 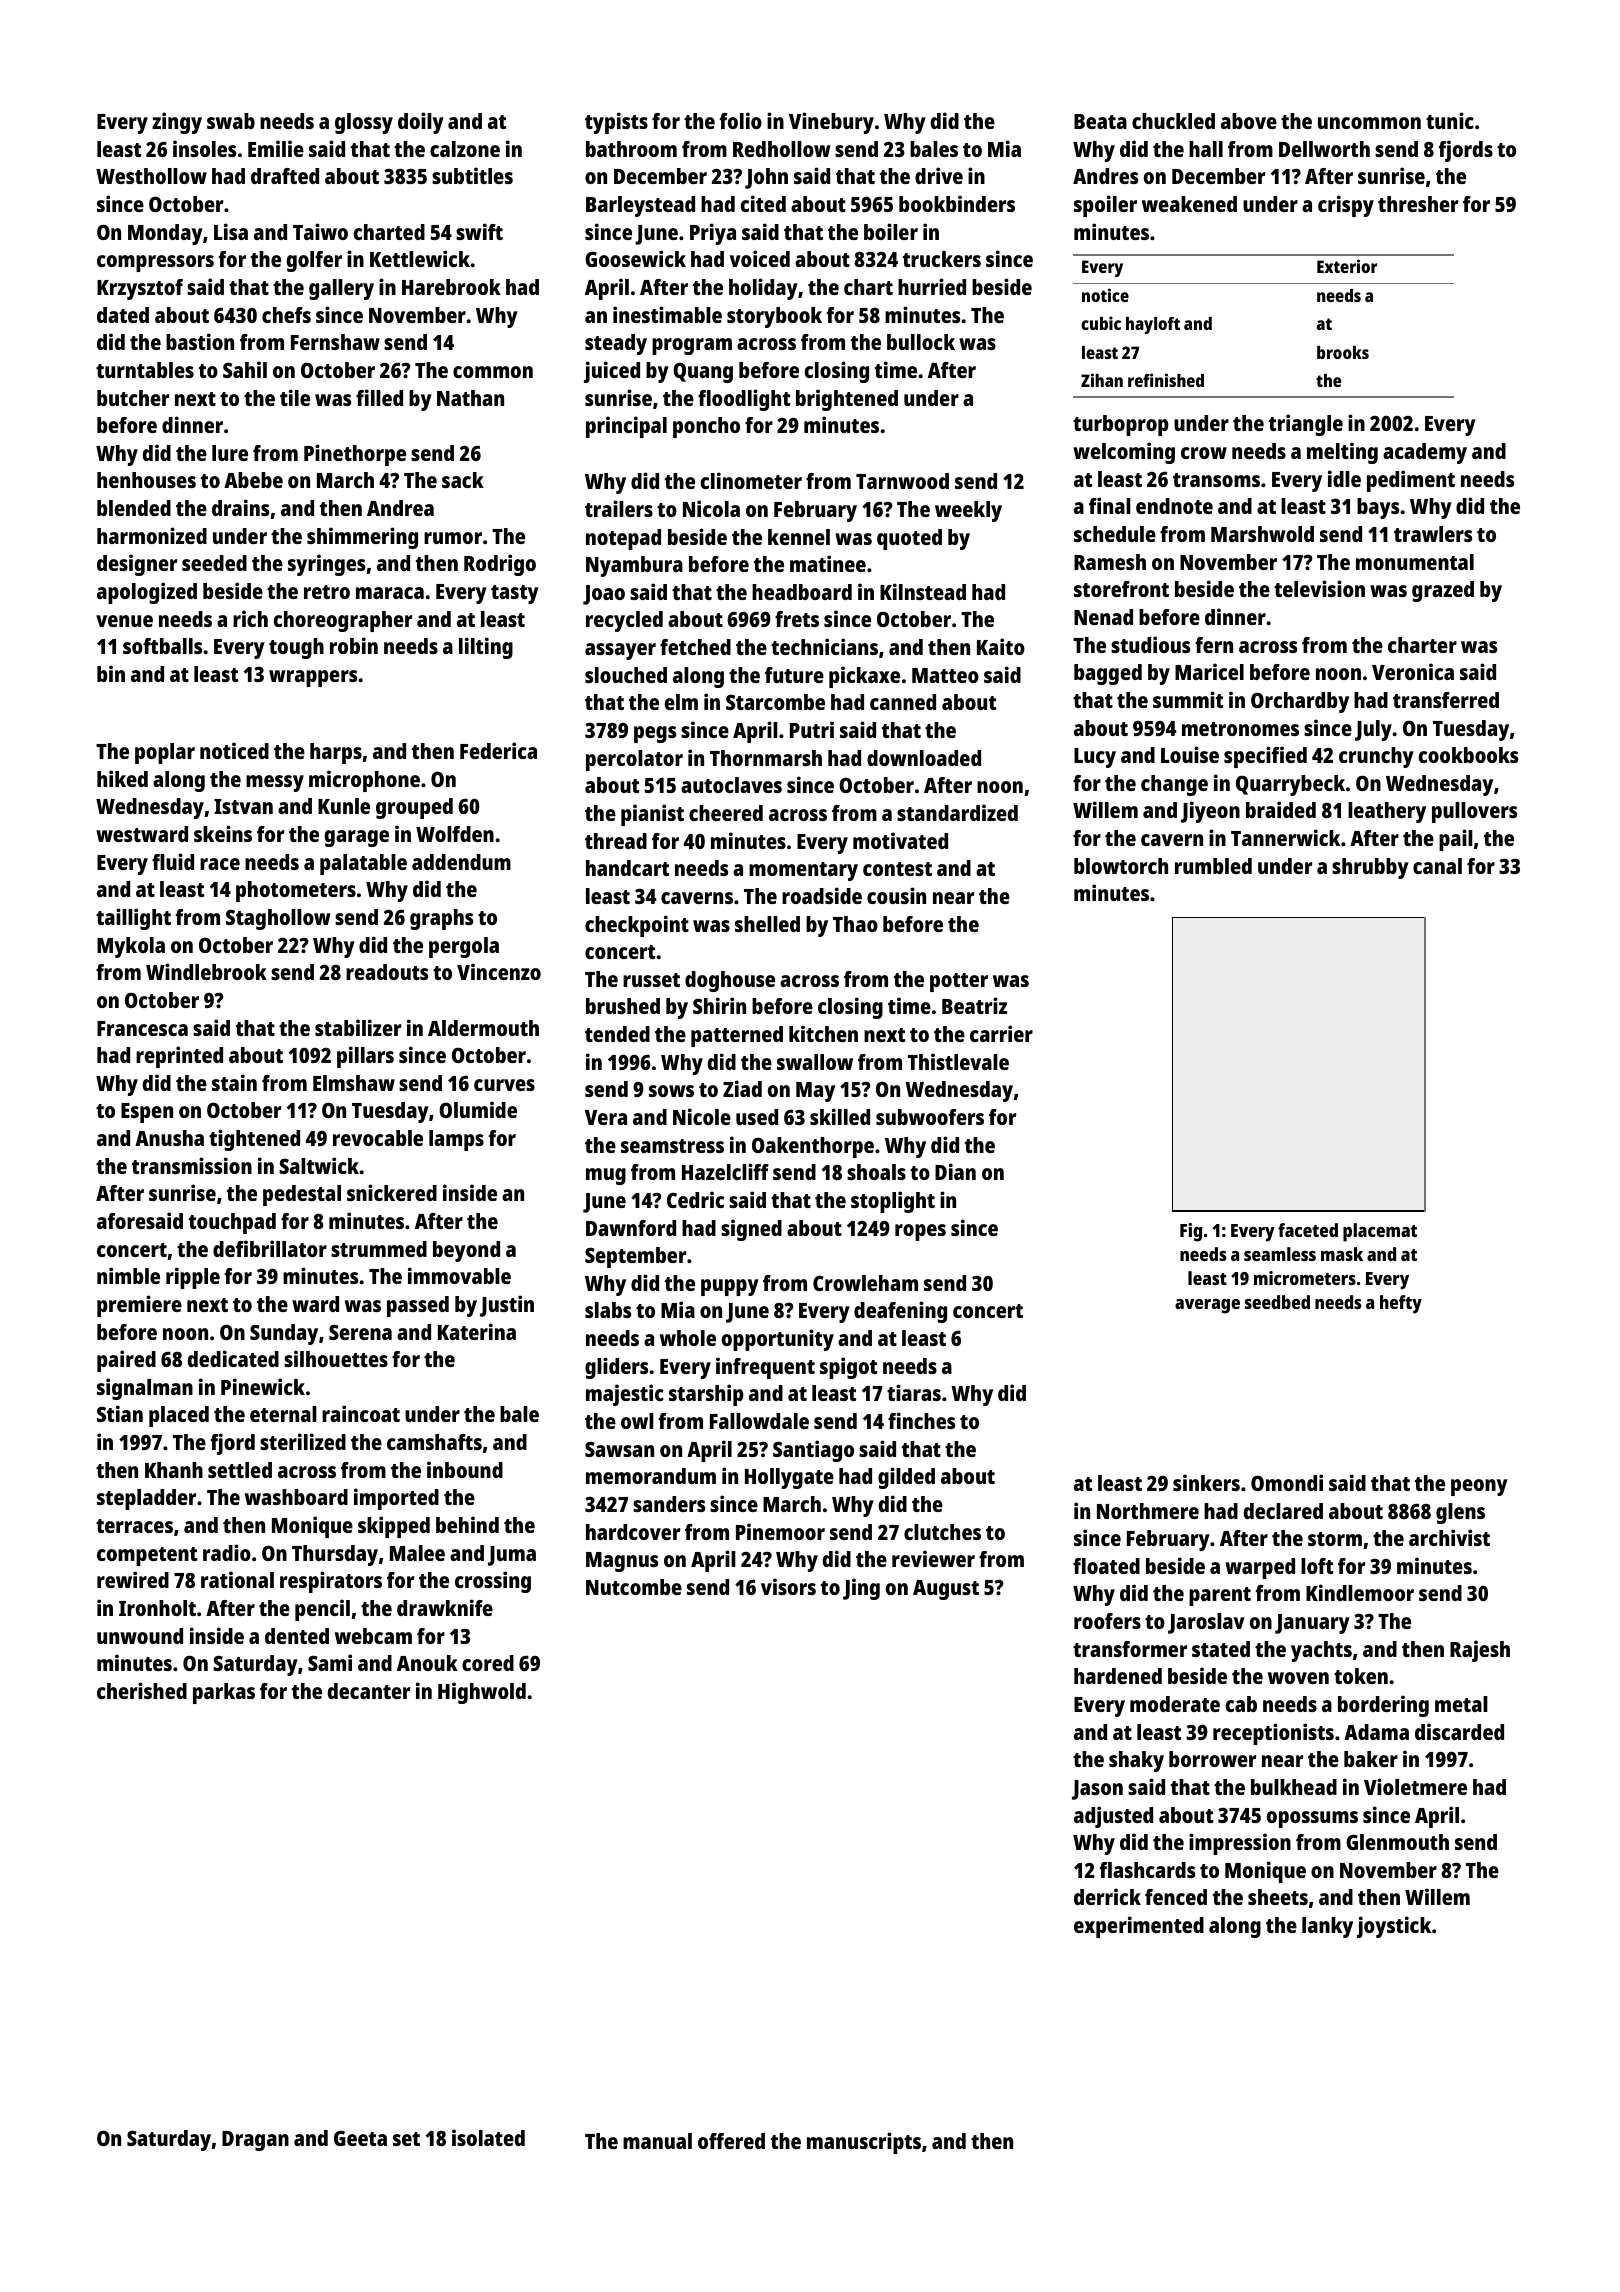 I want to click on turntables, so click(x=145, y=370).
